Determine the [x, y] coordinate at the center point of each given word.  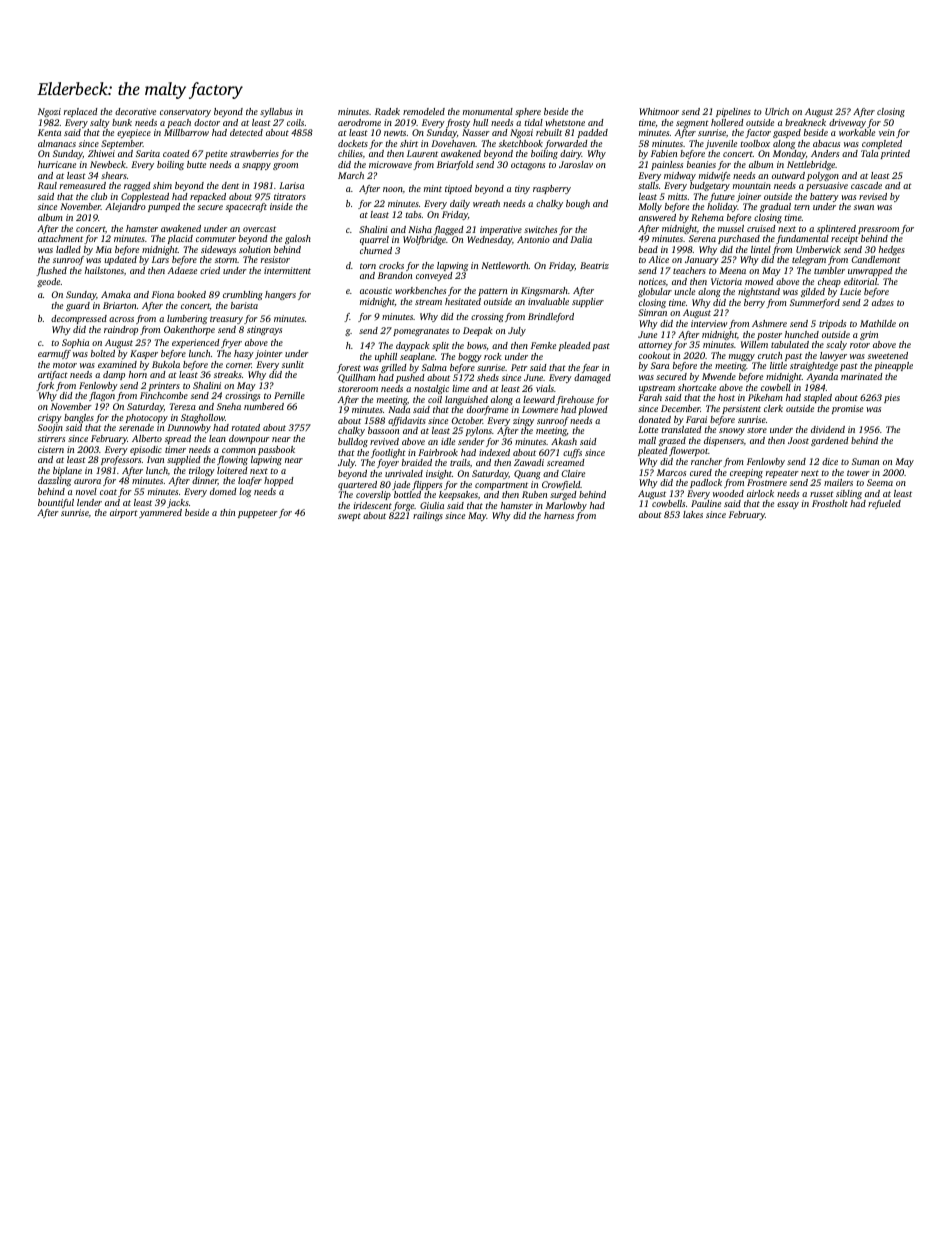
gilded [813, 292]
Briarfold [455, 165]
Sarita [148, 153]
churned [376, 250]
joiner [748, 197]
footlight [388, 453]
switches [540, 229]
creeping [746, 473]
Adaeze [182, 270]
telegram [809, 260]
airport [124, 513]
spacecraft [246, 207]
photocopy [147, 418]
